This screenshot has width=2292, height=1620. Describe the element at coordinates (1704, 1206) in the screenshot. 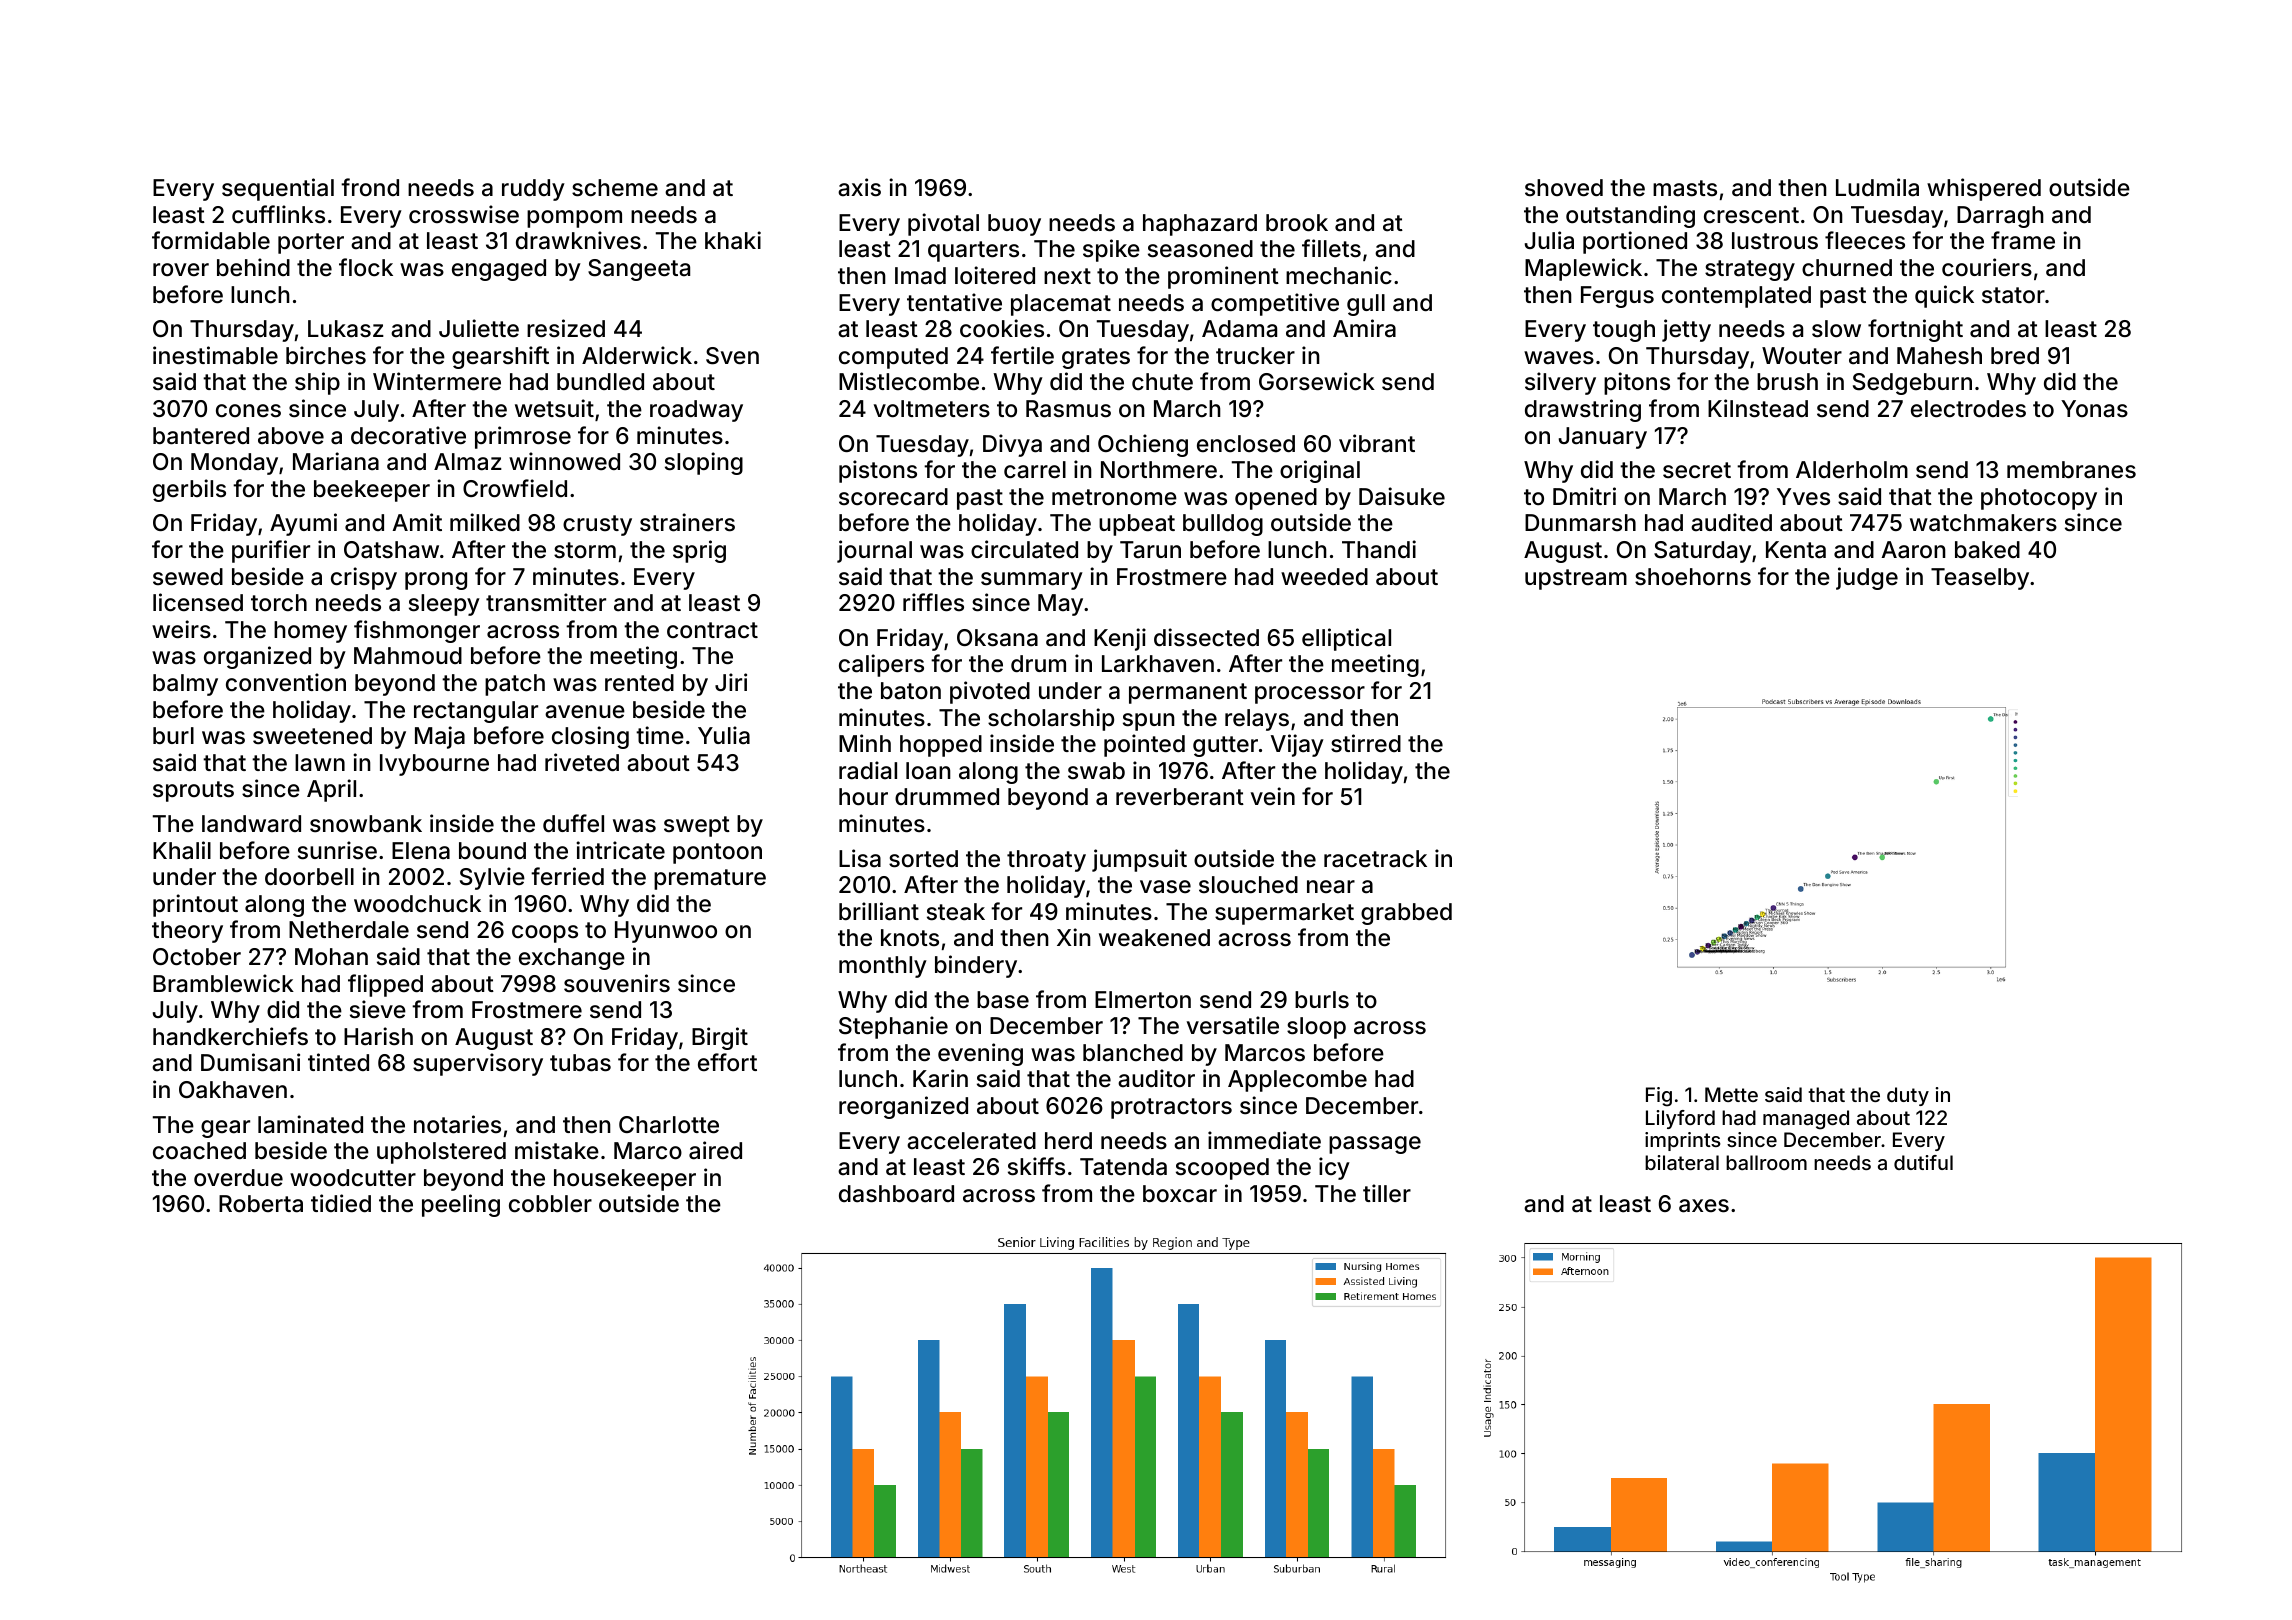

I see `axes` at that location.
